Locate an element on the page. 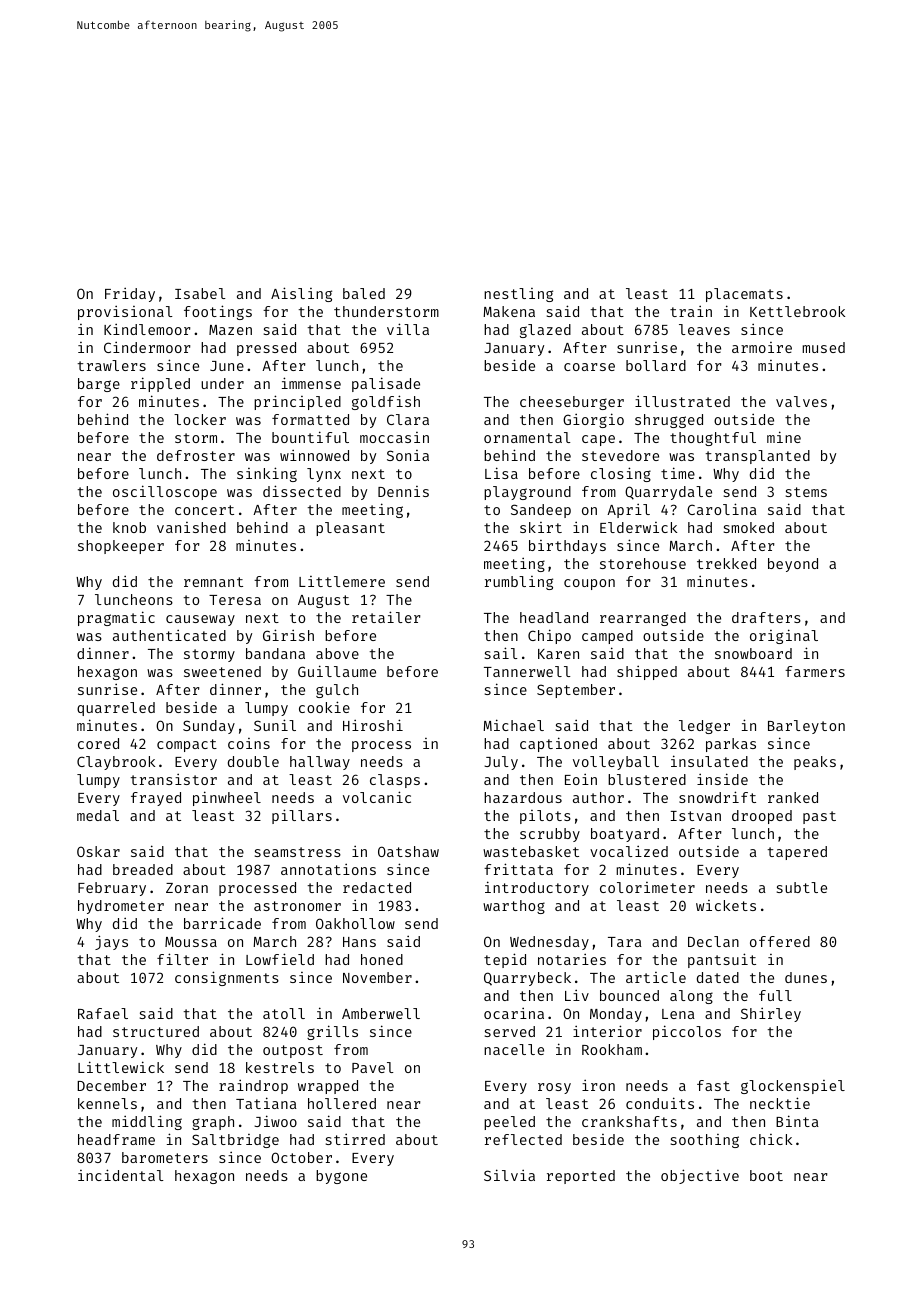 The image size is (924, 1308). astronomer is located at coordinates (297, 906).
